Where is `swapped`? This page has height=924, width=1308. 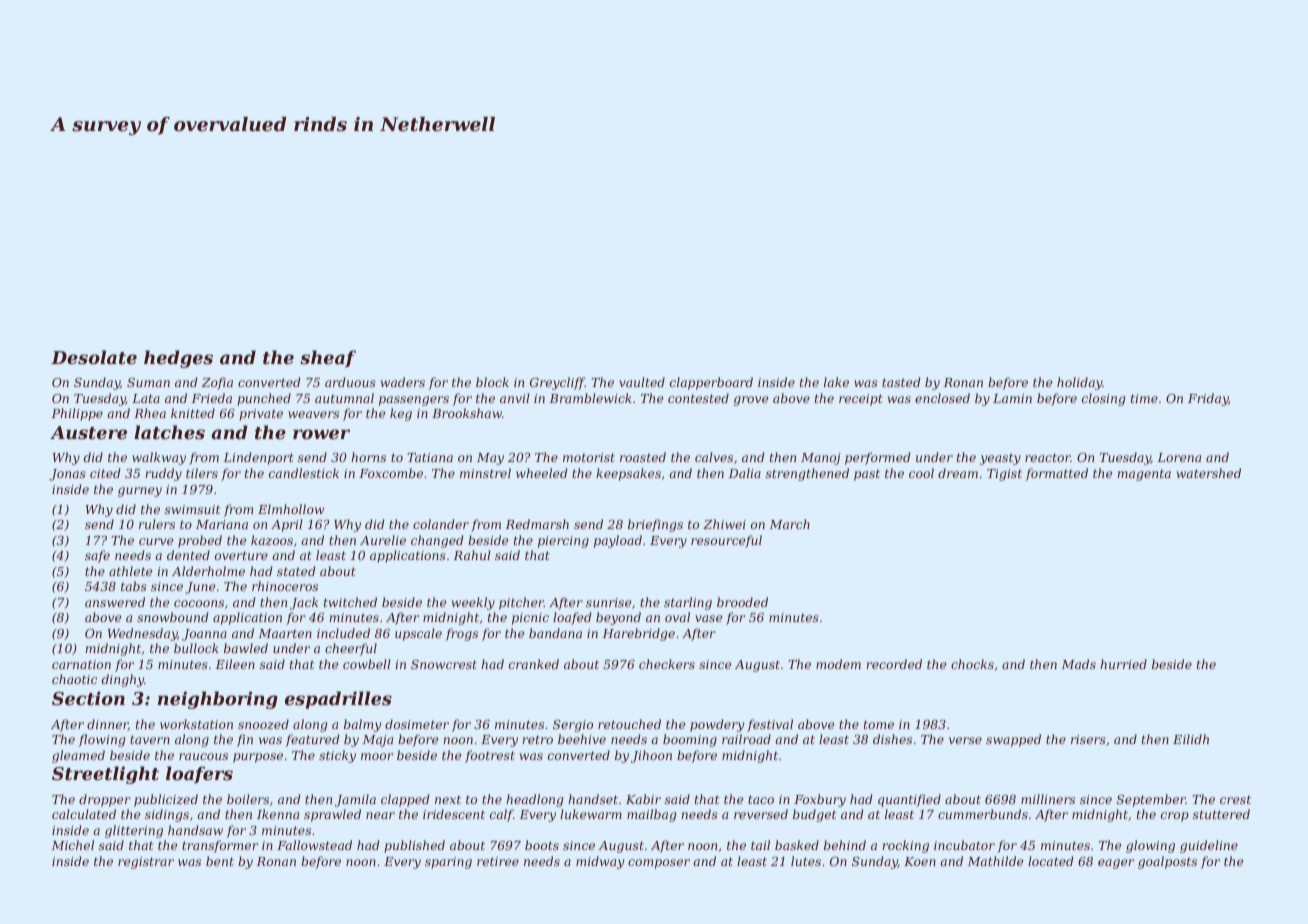 swapped is located at coordinates (1013, 740).
